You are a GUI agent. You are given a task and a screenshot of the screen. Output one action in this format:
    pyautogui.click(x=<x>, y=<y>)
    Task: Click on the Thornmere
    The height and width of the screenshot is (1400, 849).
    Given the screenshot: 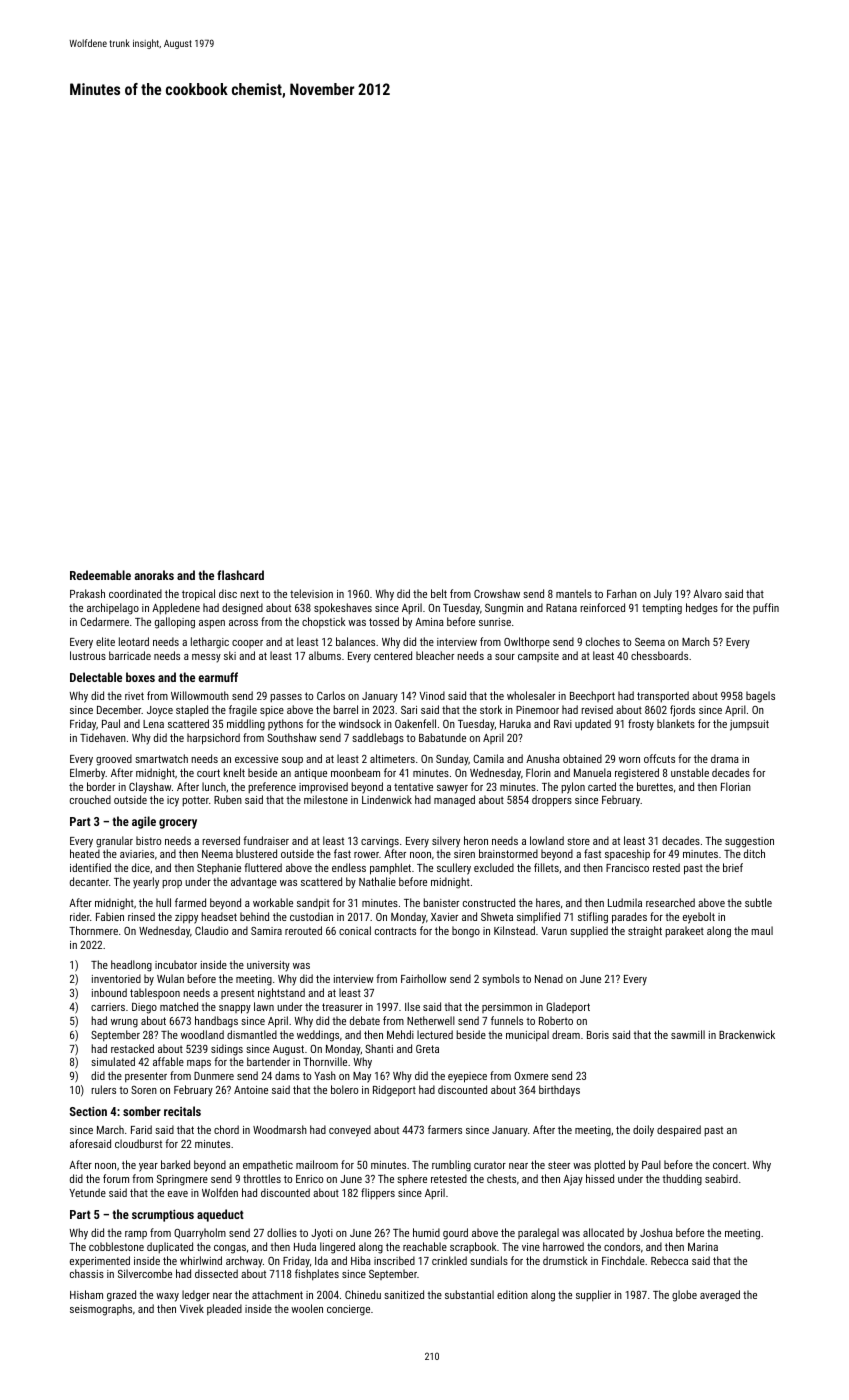 What is the action you would take?
    pyautogui.click(x=93, y=930)
